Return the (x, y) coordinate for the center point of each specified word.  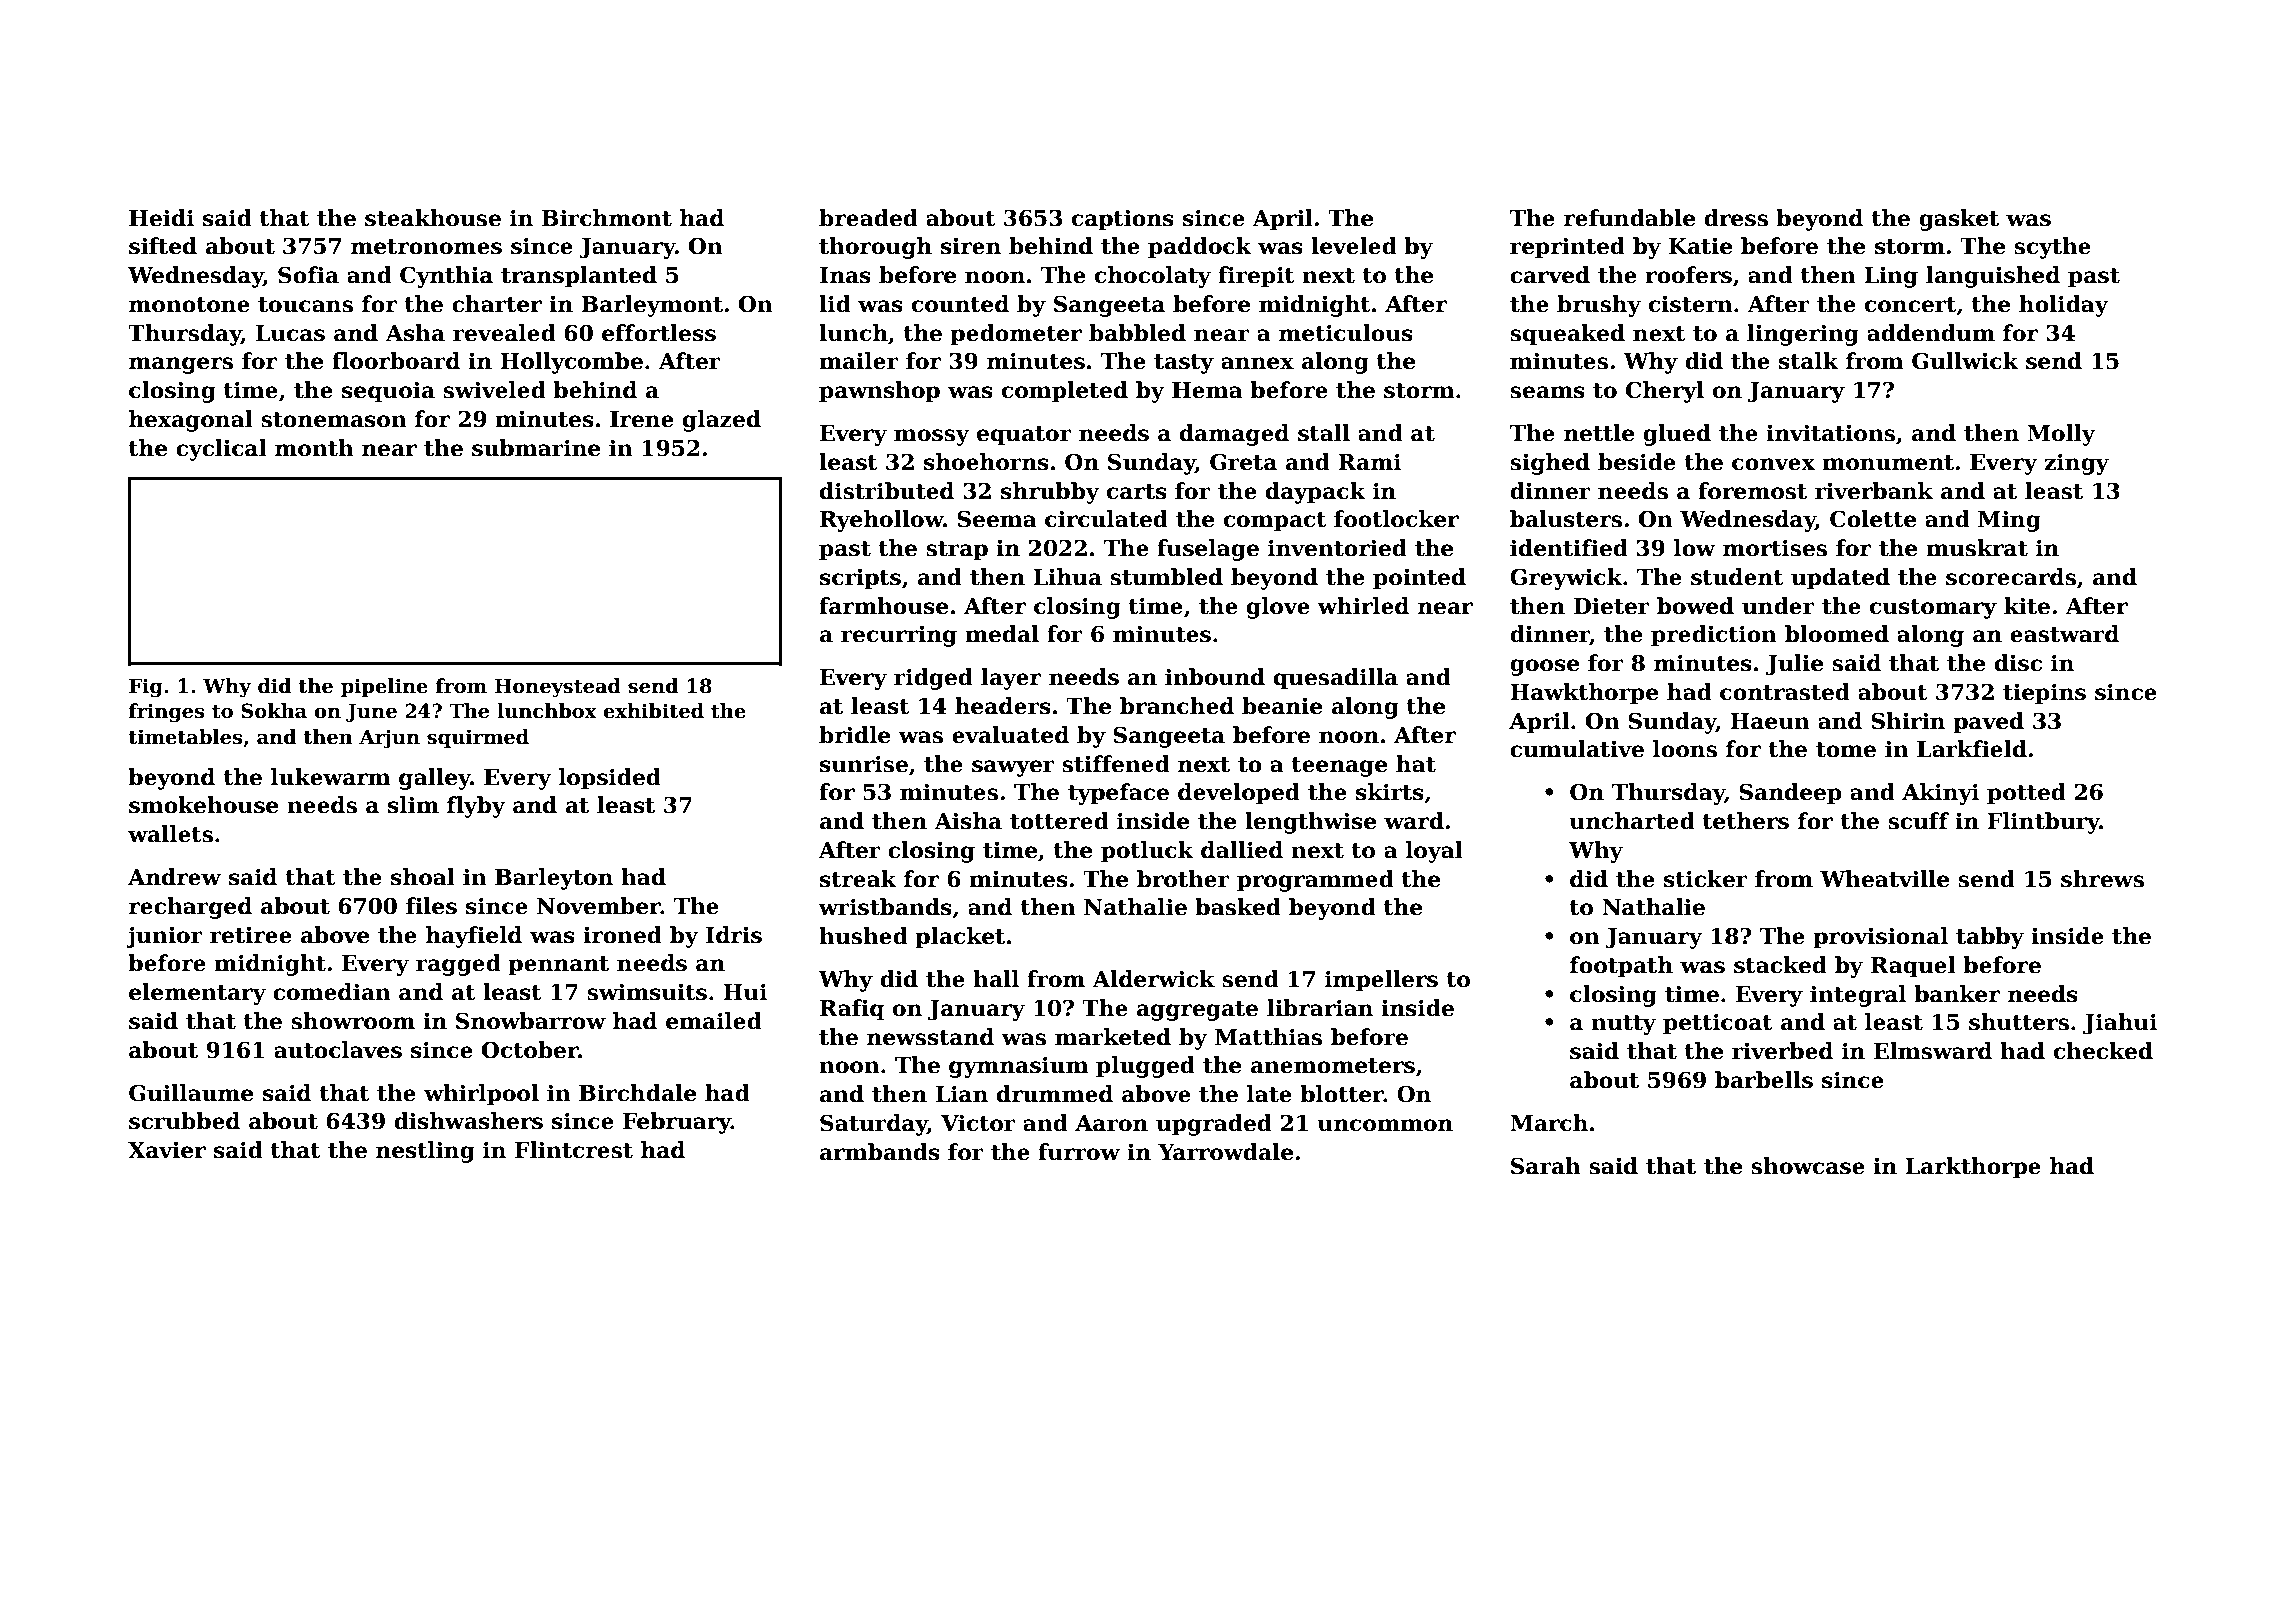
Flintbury (2043, 823)
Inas (845, 275)
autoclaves (338, 1050)
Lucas (290, 333)
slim (413, 805)
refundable (1629, 218)
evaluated (1010, 735)
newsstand (930, 1037)
